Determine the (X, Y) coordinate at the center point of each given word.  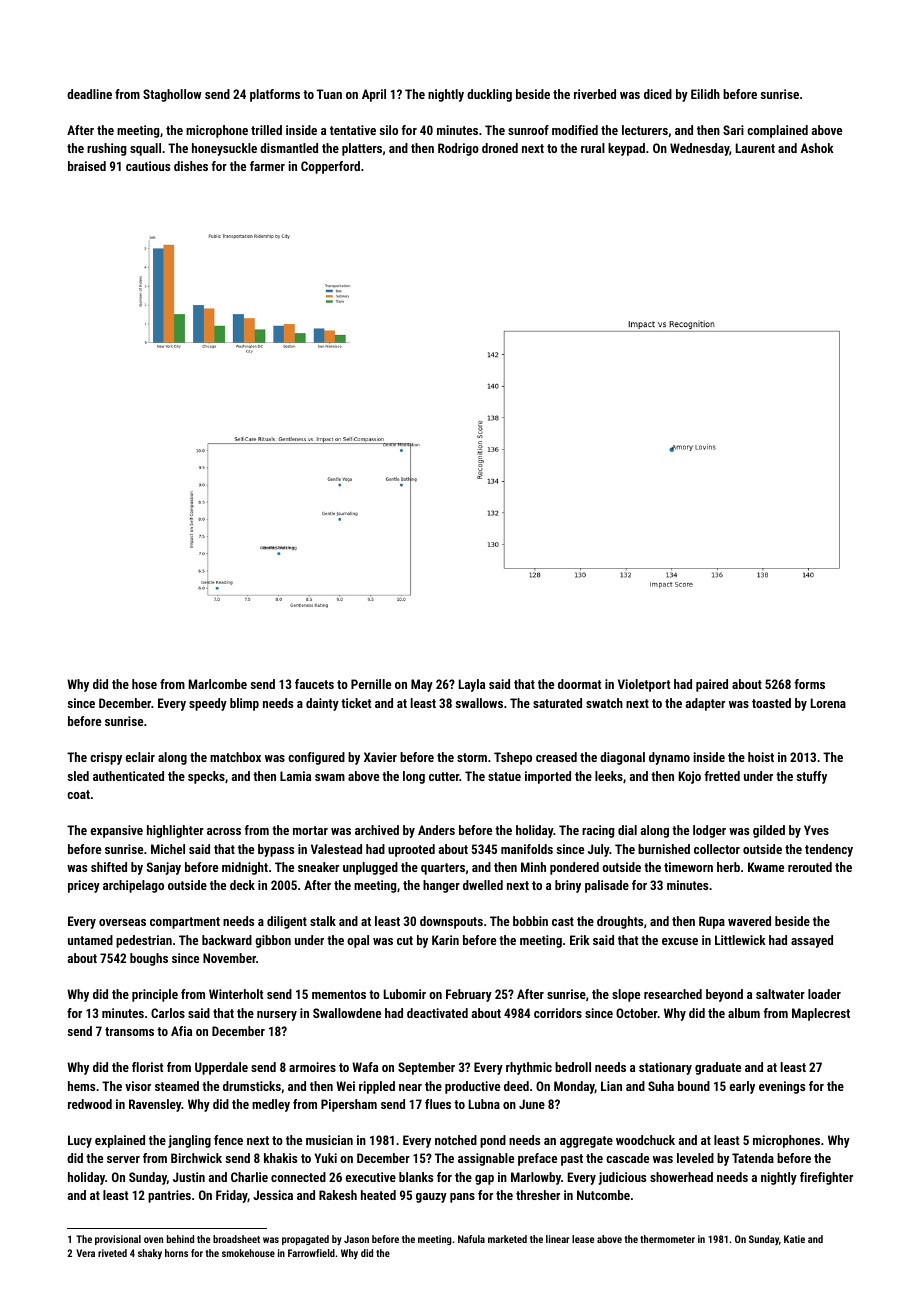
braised (87, 166)
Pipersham (349, 1105)
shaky (150, 1254)
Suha (661, 1086)
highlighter (175, 831)
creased (556, 757)
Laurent (755, 148)
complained (777, 131)
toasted (771, 703)
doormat (579, 684)
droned (500, 148)
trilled (266, 130)
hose (144, 684)
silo (389, 130)
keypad (626, 149)
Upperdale (221, 1068)
